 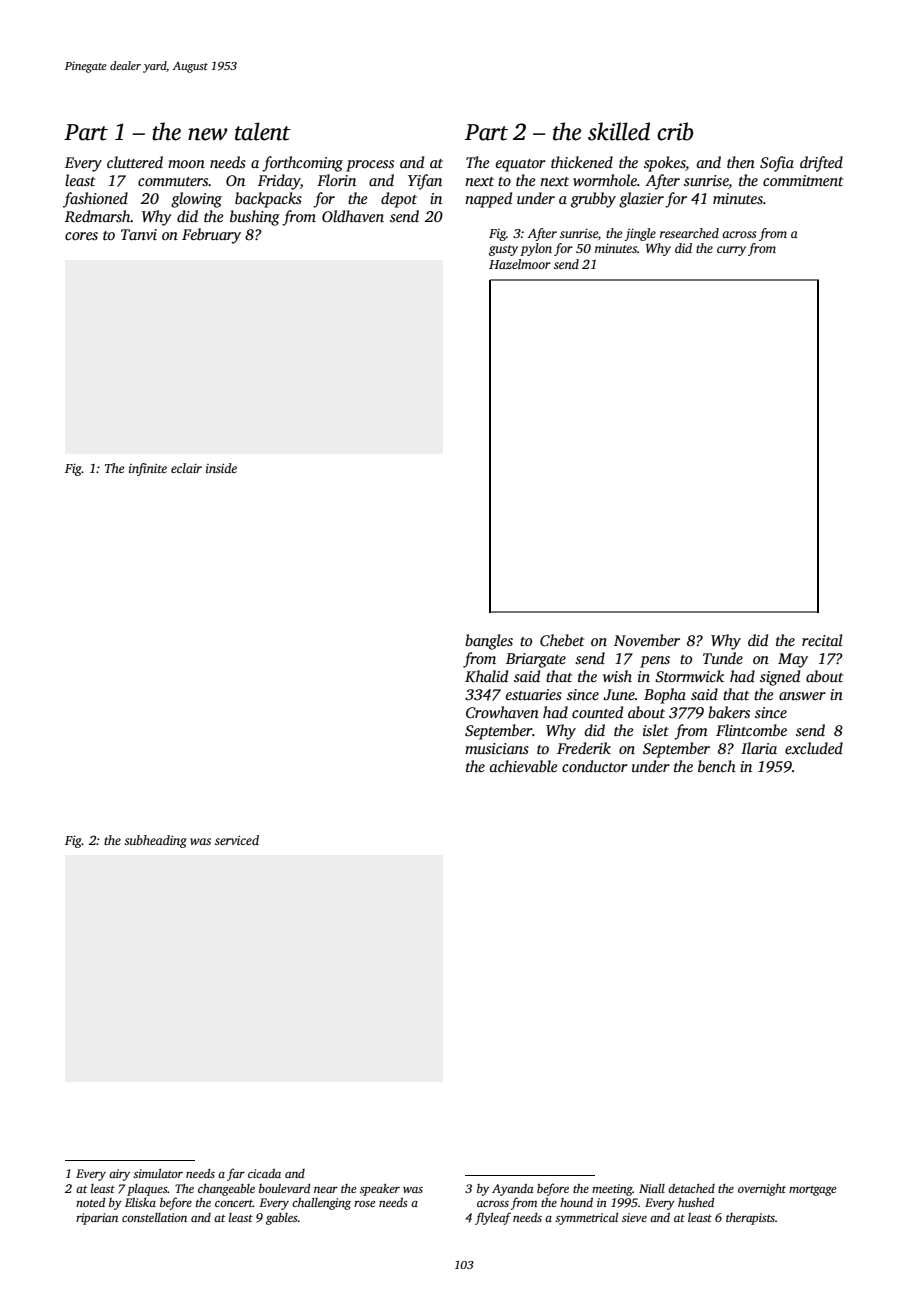 What do you see at coordinates (158, 1173) in the document?
I see `simulator` at bounding box center [158, 1173].
